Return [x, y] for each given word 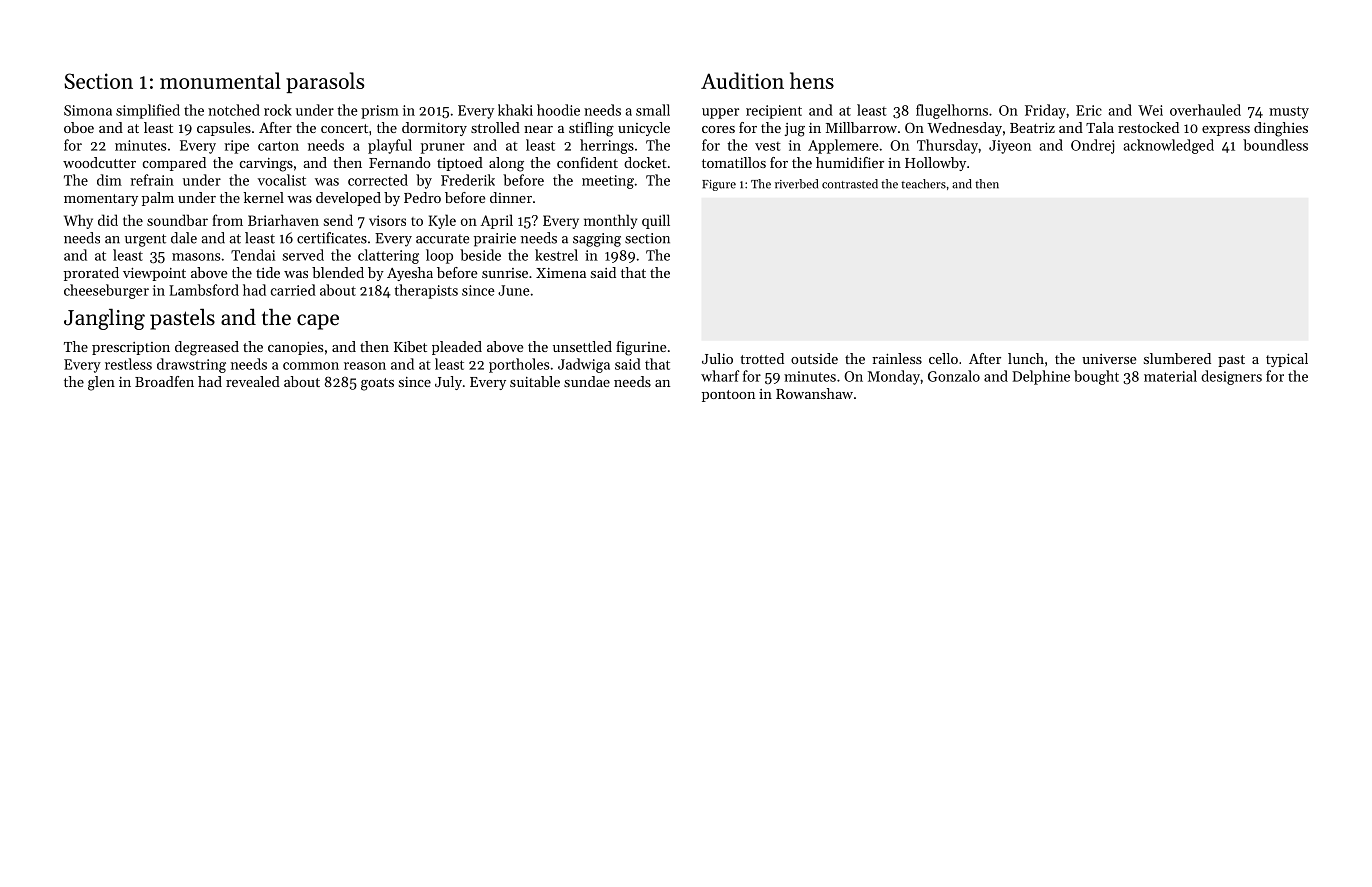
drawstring [191, 365]
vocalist [282, 180]
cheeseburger [106, 291]
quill [656, 221]
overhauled [1205, 110]
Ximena [561, 273]
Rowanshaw [814, 393]
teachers [923, 184]
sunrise [505, 273]
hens [812, 80]
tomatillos [734, 162]
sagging [597, 240]
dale [184, 238]
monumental [220, 80]
